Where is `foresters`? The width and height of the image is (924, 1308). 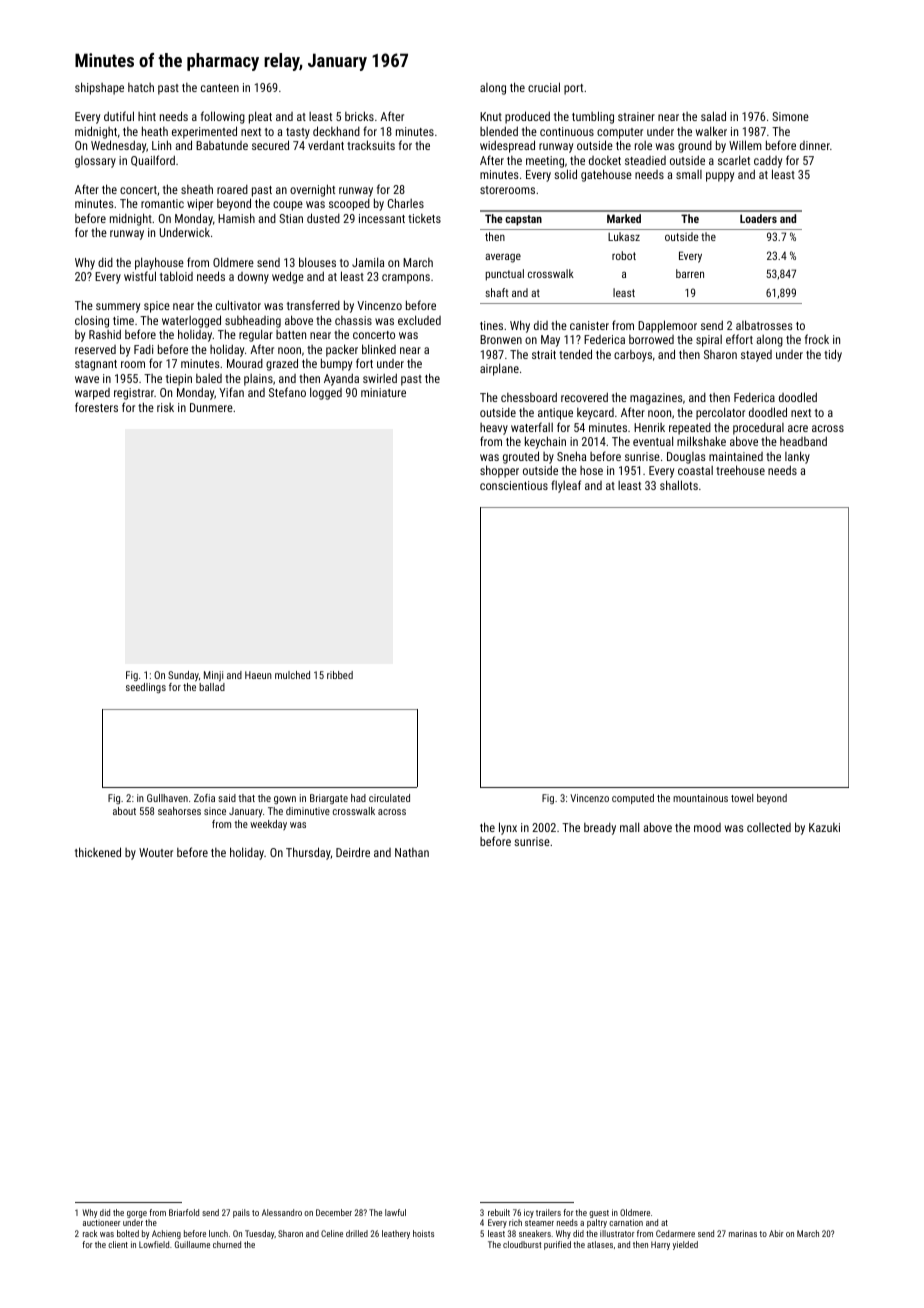 foresters is located at coordinates (96, 407).
